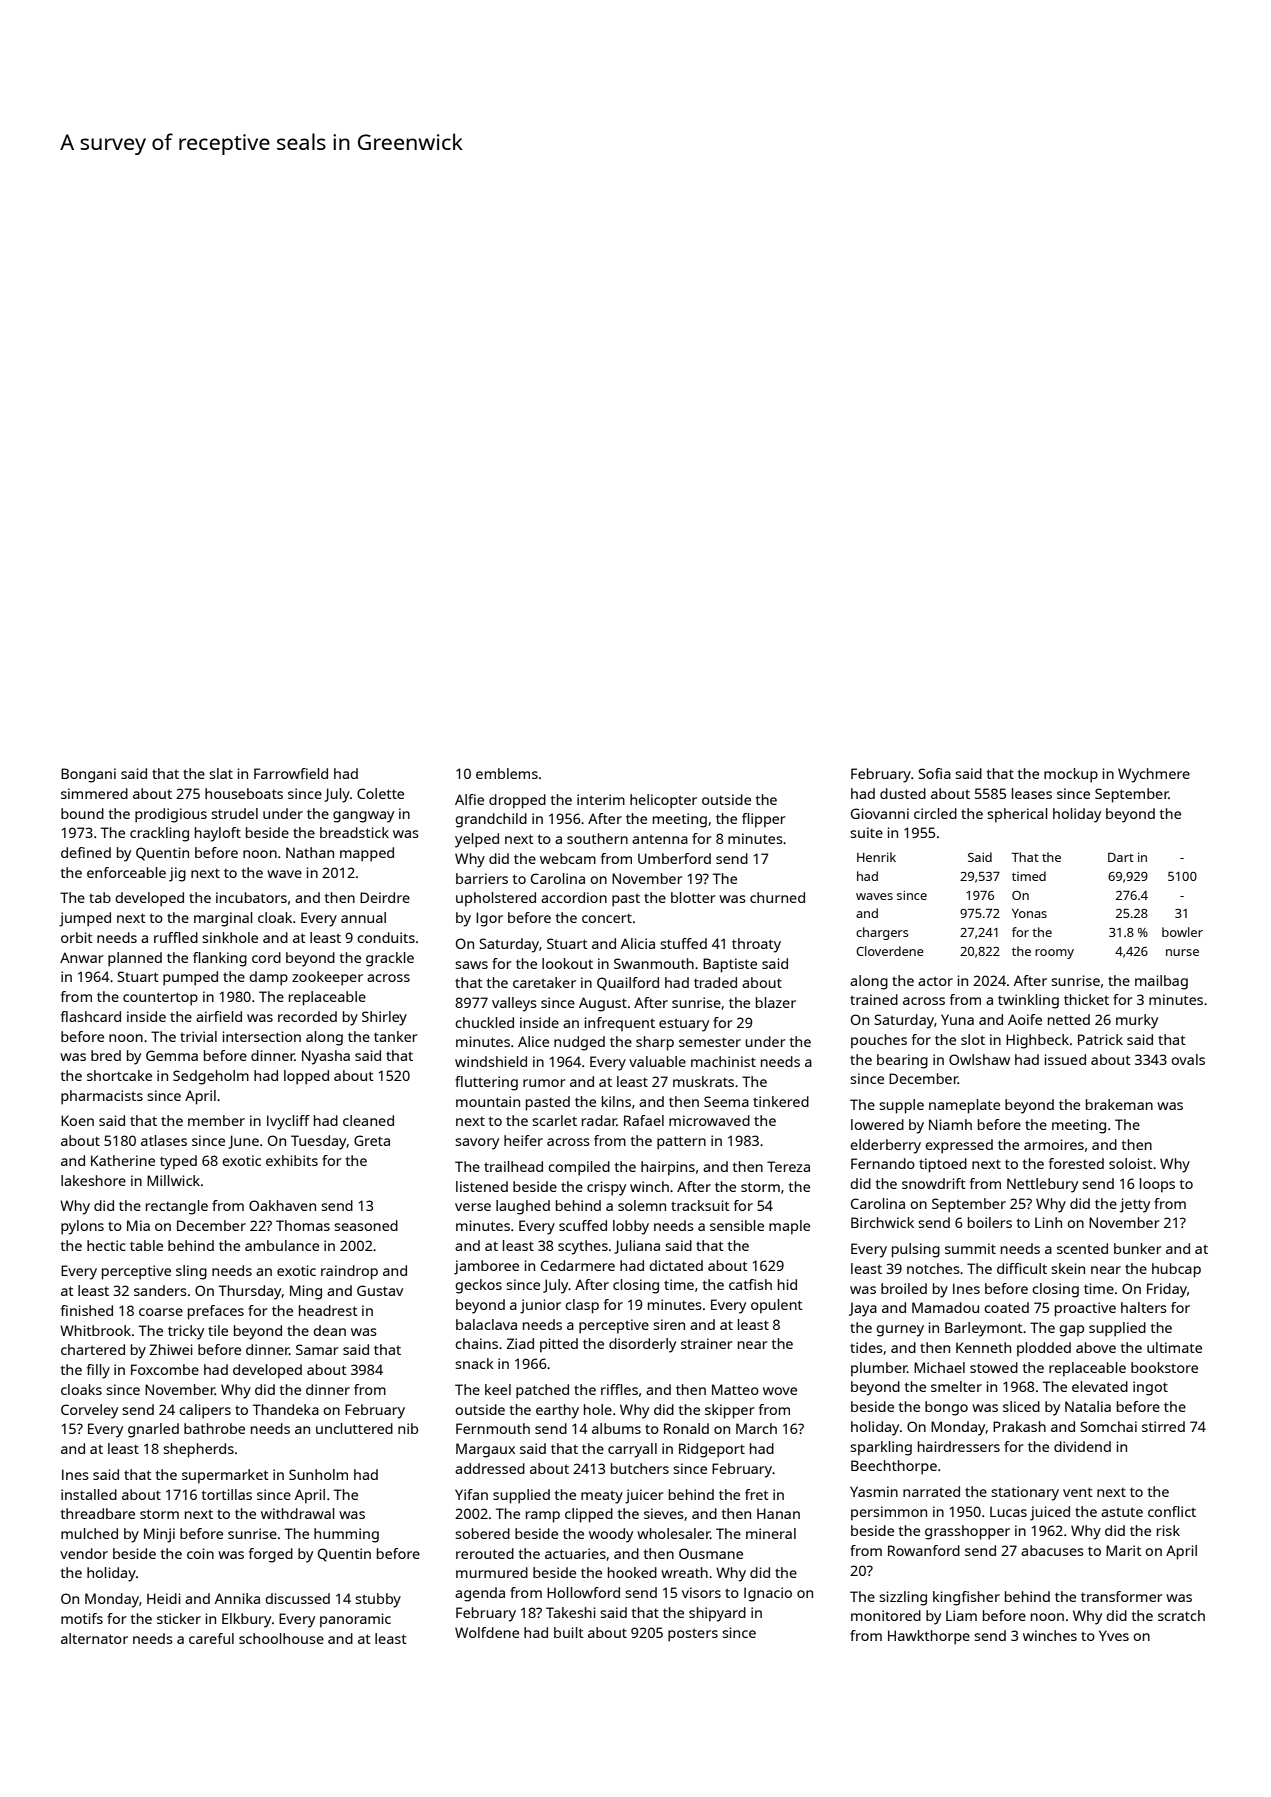 The image size is (1271, 1797). What do you see at coordinates (876, 857) in the screenshot?
I see `Henrik` at bounding box center [876, 857].
